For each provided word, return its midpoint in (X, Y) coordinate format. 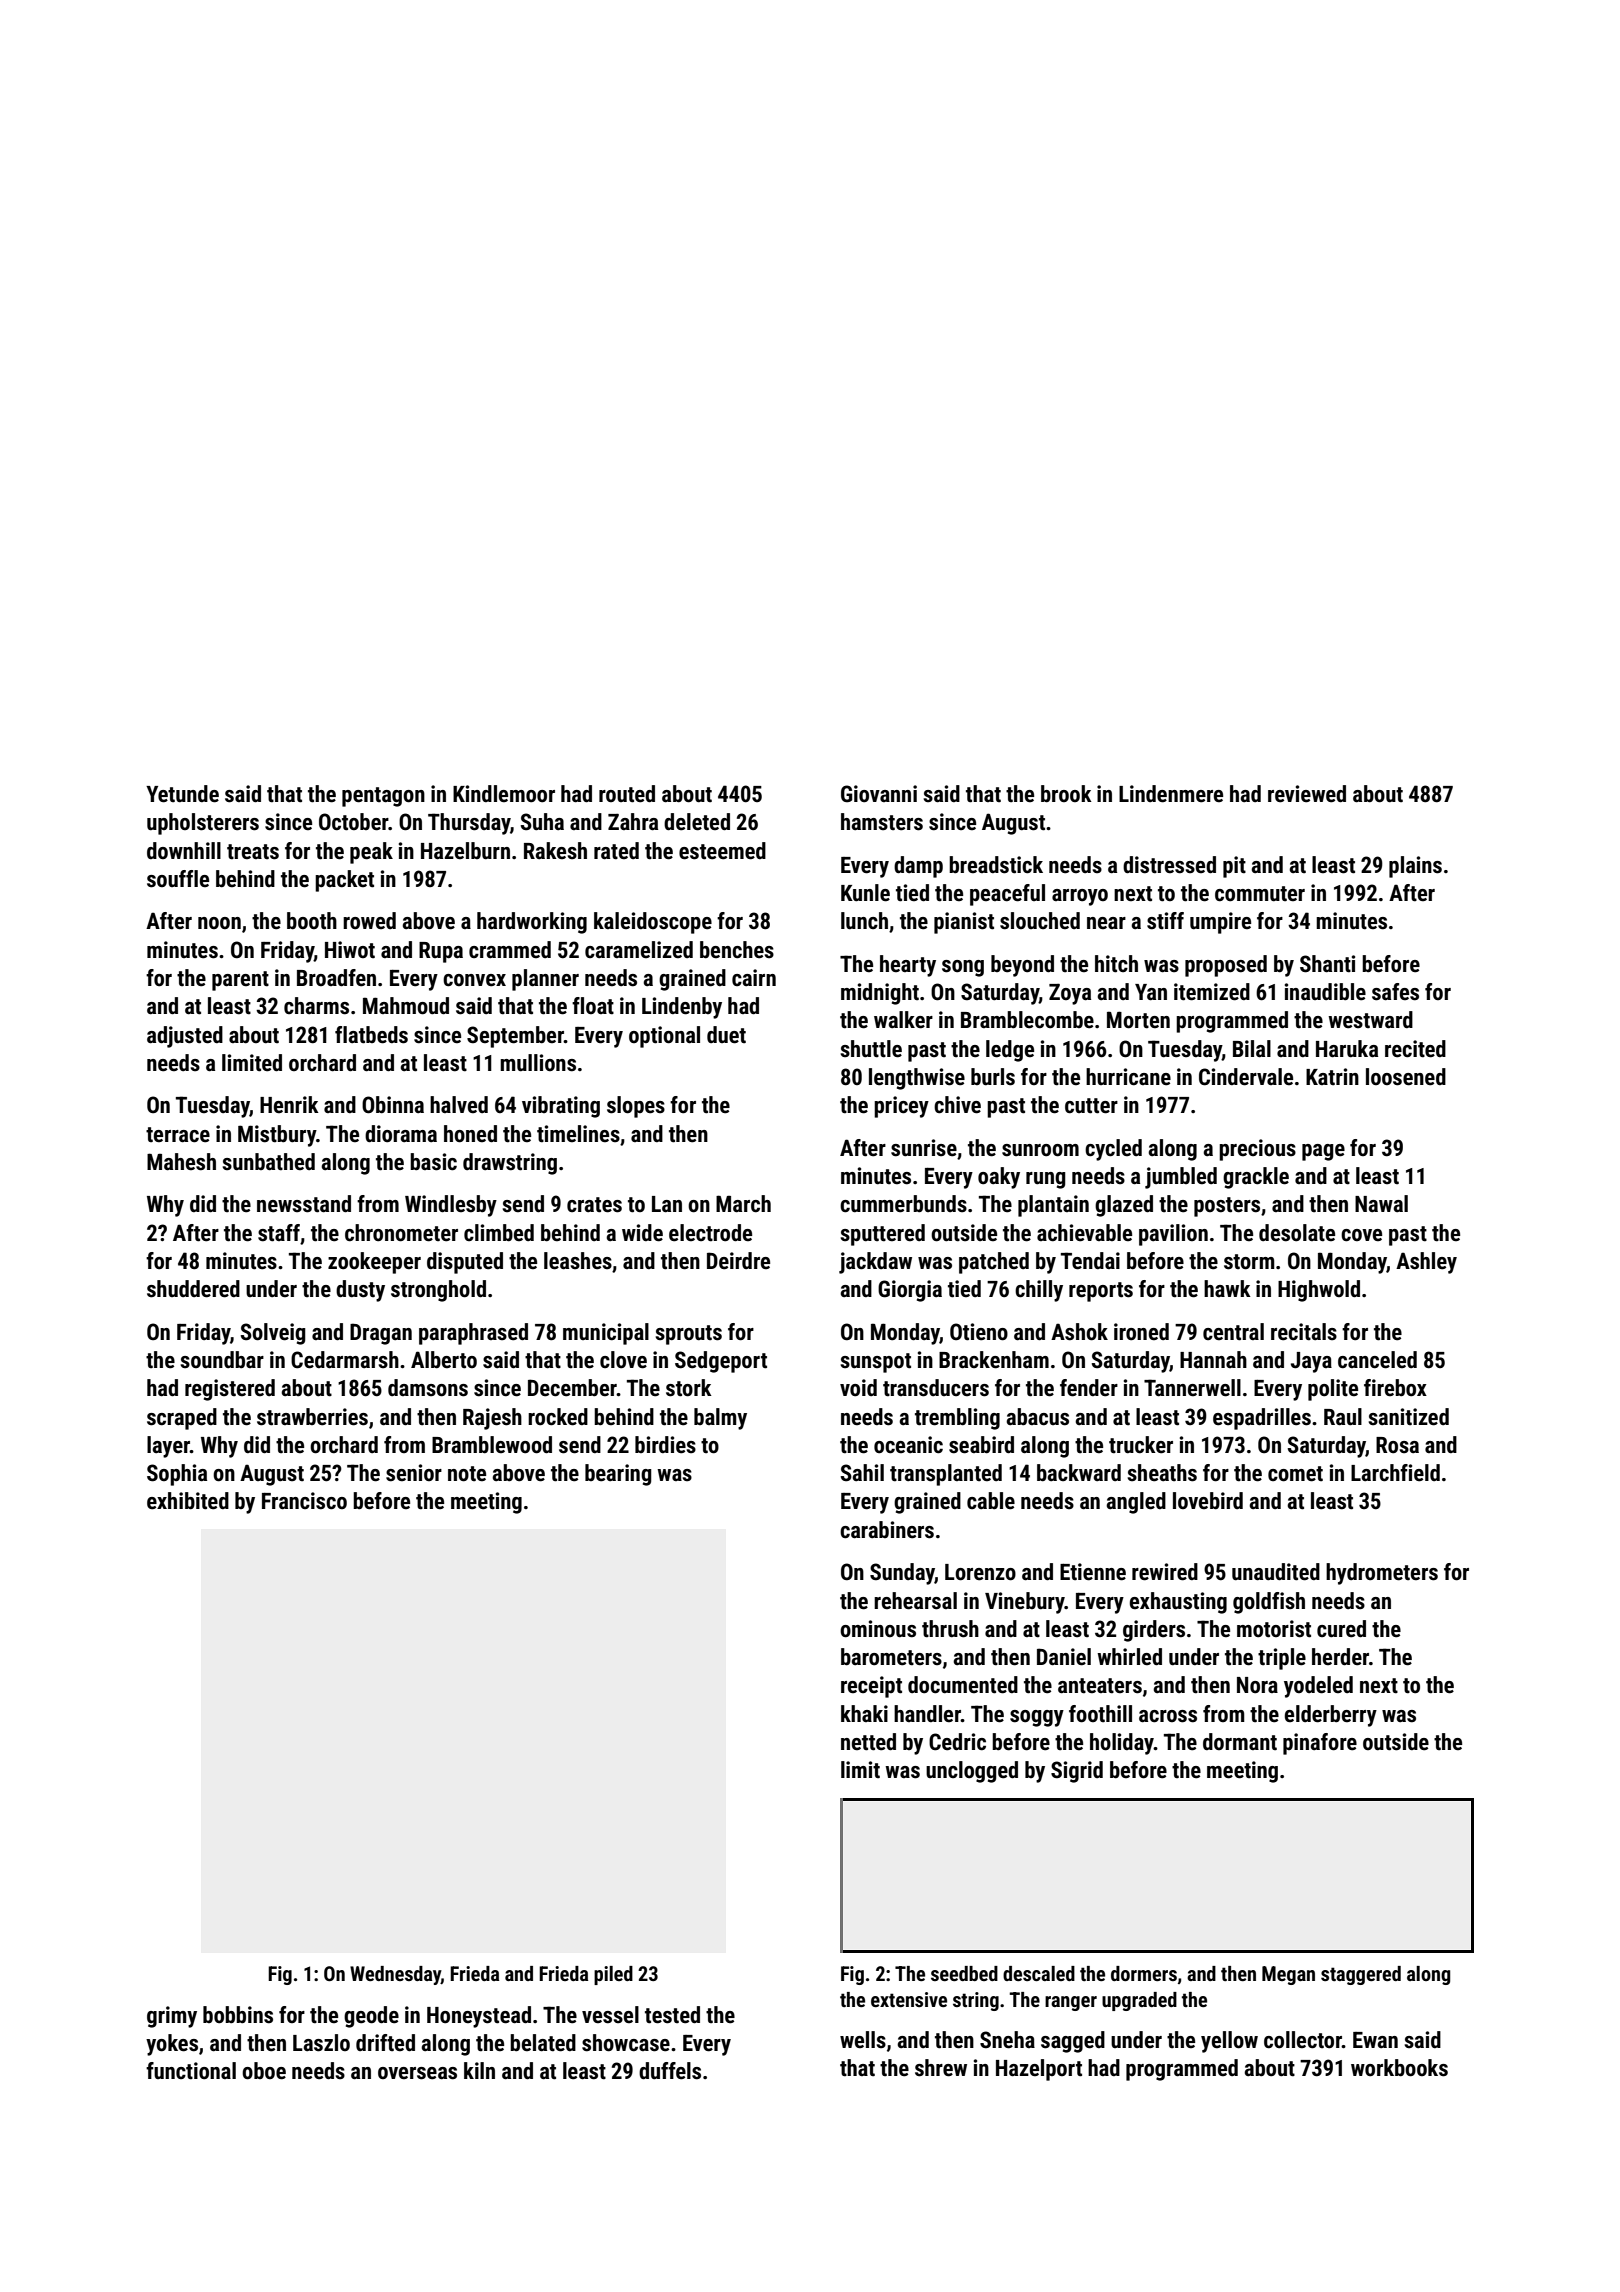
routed (627, 794)
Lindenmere (1171, 794)
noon (219, 923)
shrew (941, 2068)
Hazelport (1039, 2070)
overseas (417, 2073)
